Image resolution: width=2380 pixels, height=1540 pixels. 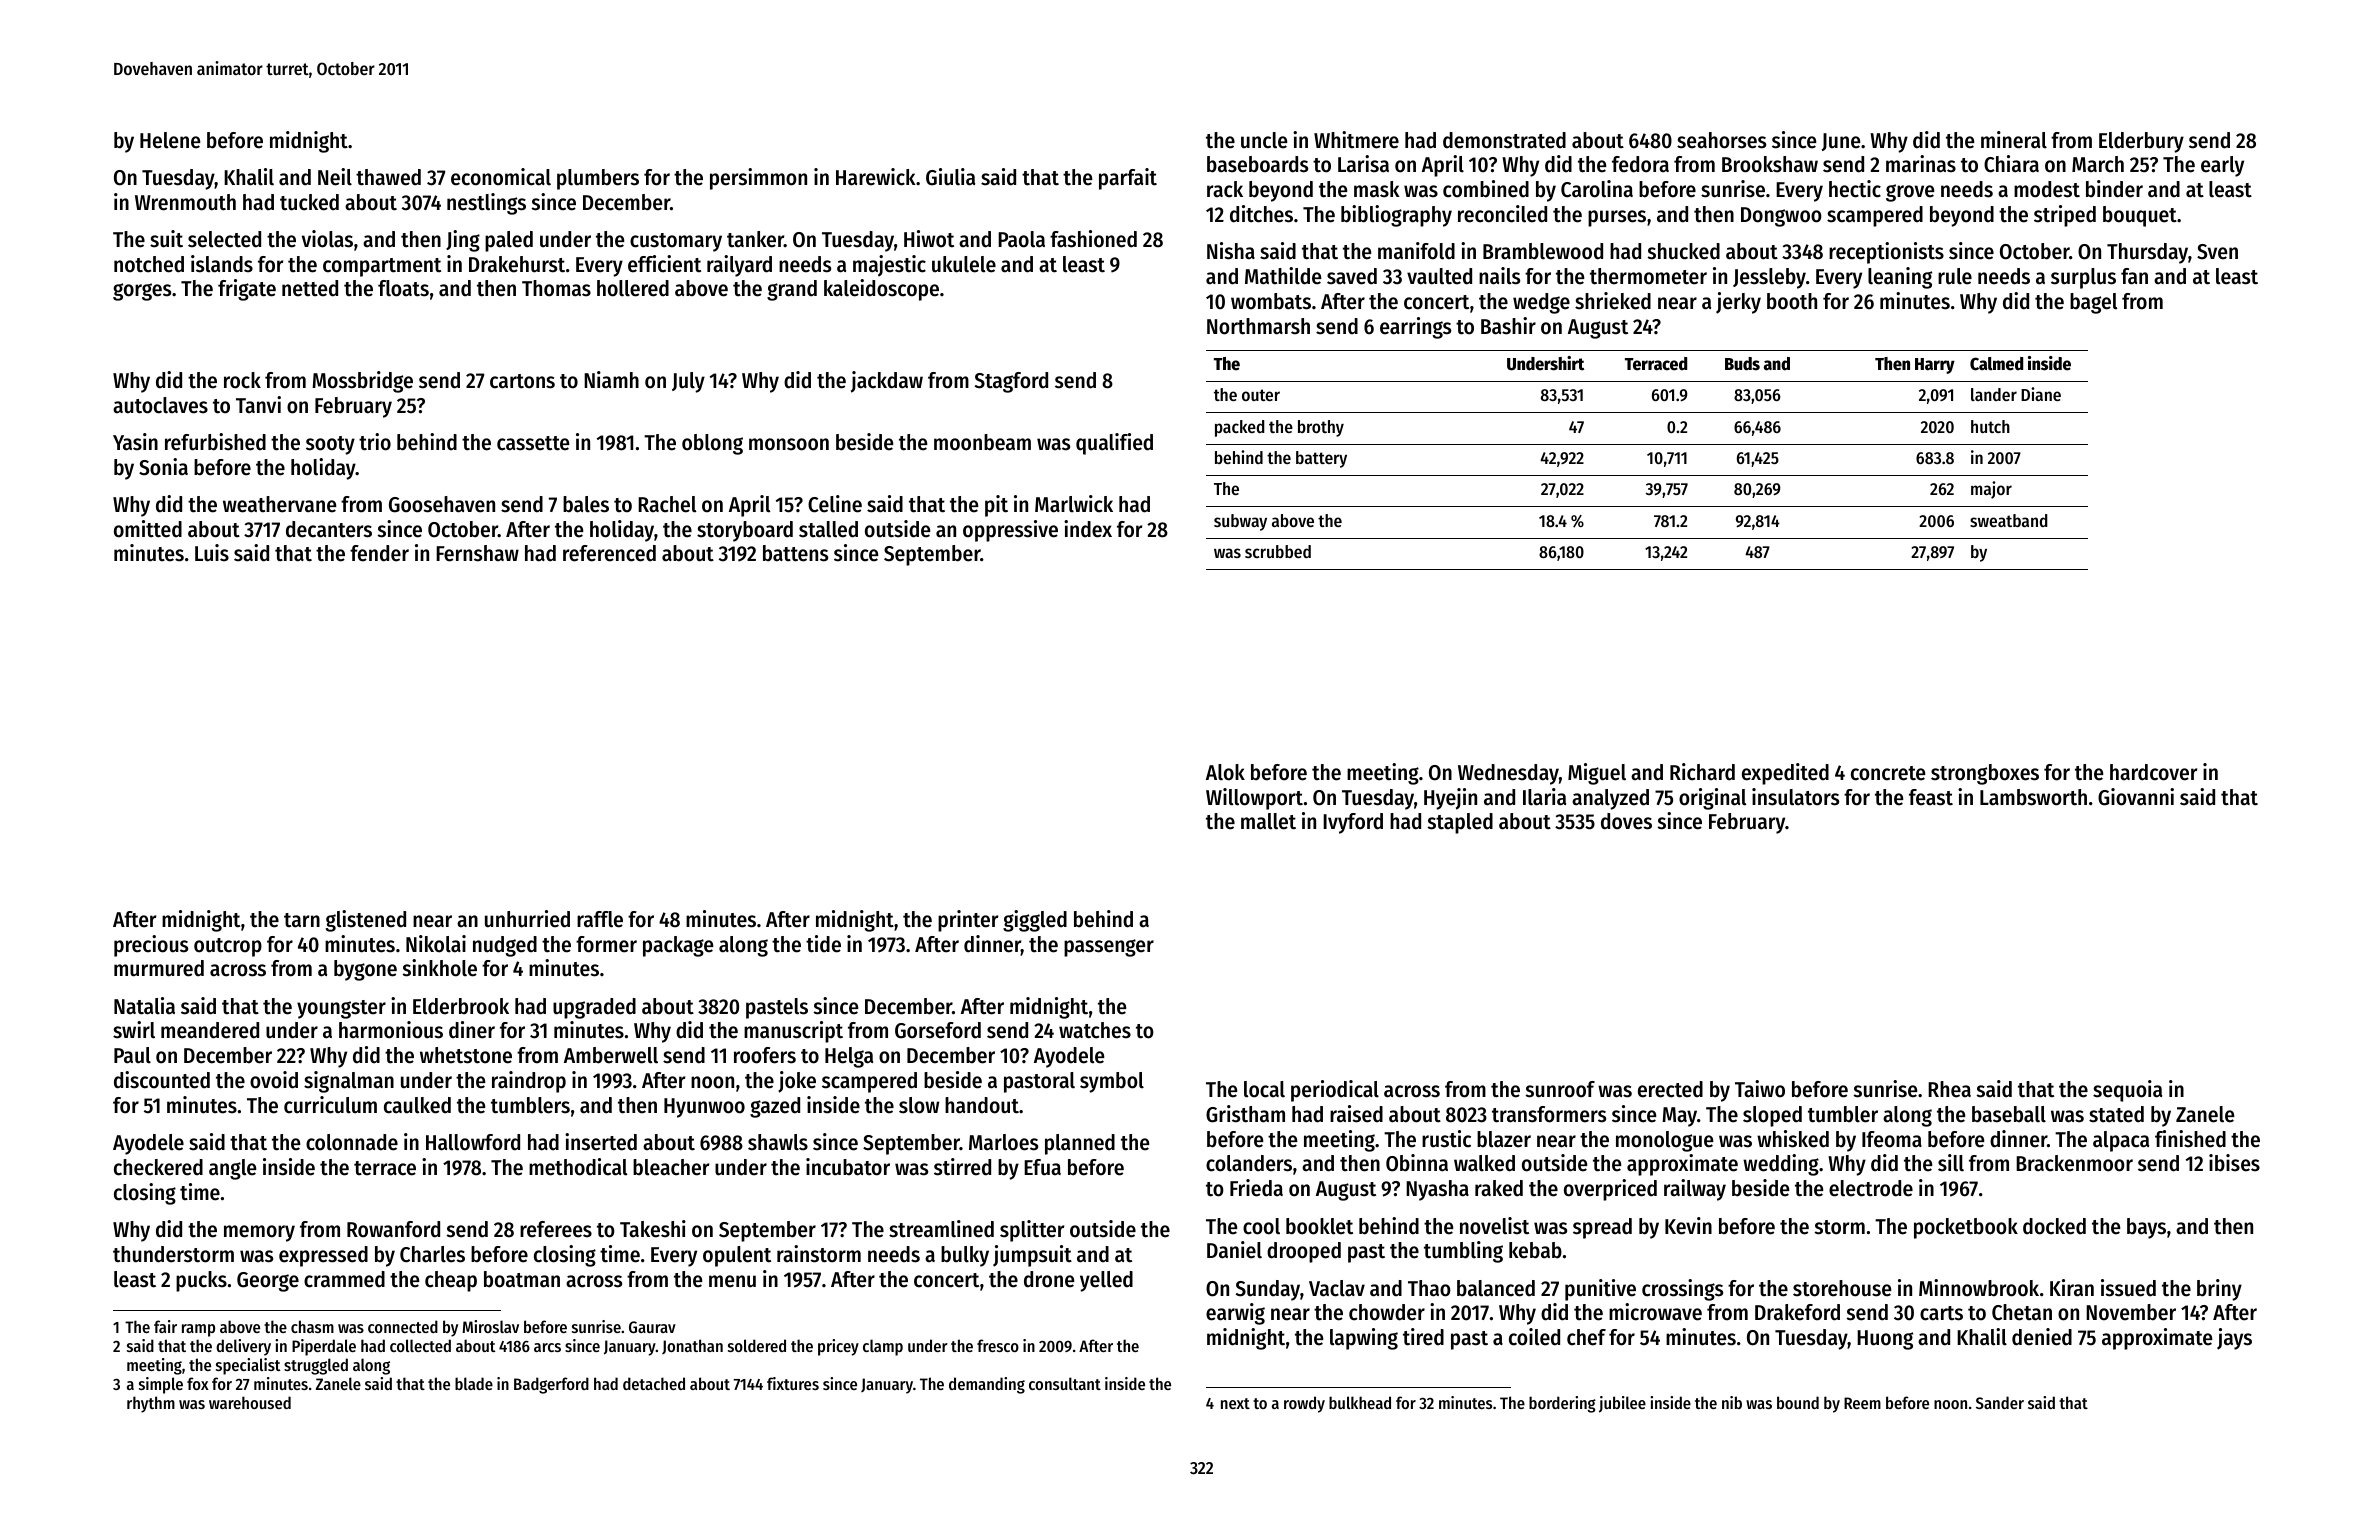 What do you see at coordinates (1888, 773) in the image?
I see `concrete` at bounding box center [1888, 773].
